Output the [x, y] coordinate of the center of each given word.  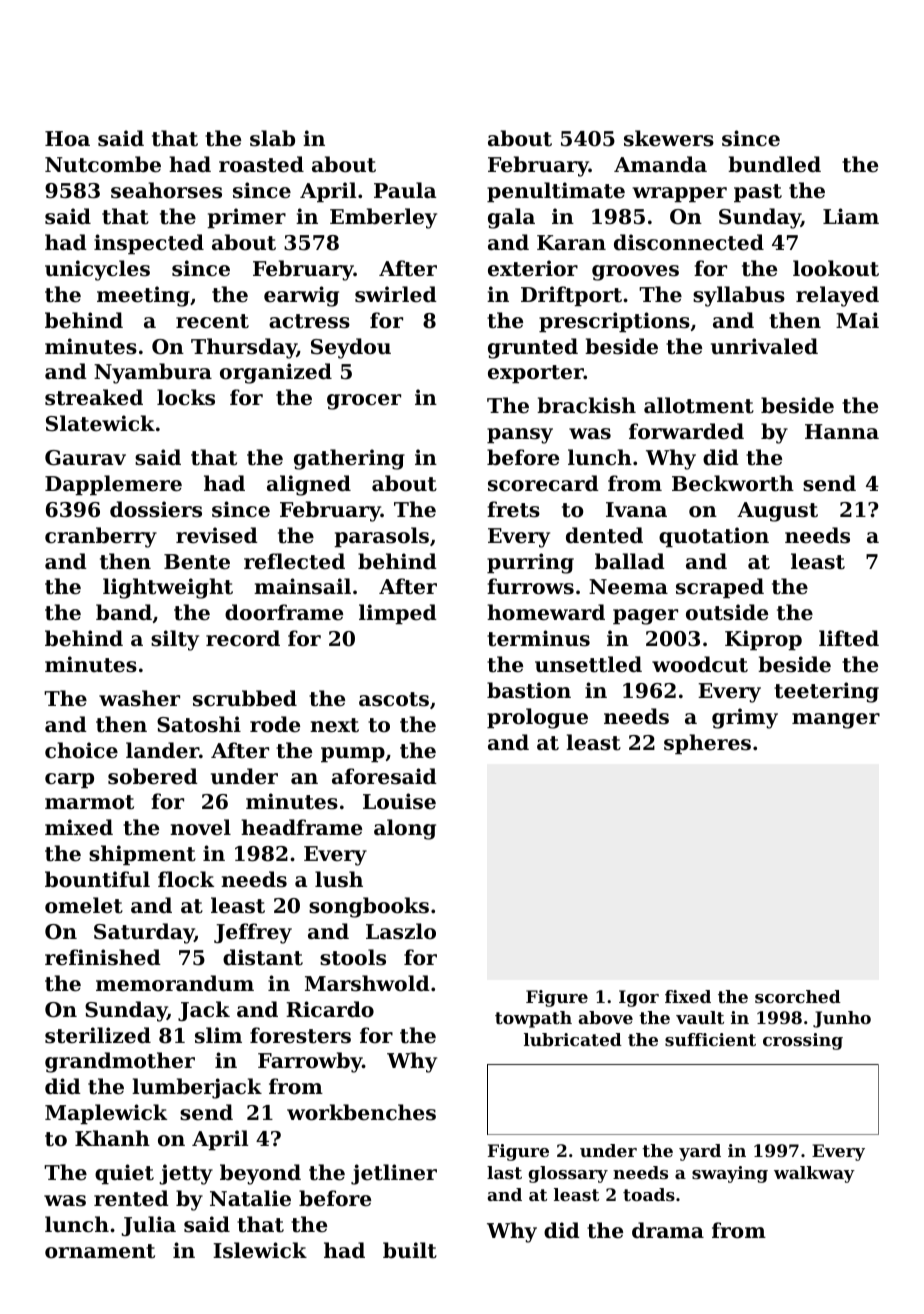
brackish [586, 405]
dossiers [156, 509]
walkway [814, 1174]
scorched [798, 996]
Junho [842, 1019]
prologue [537, 718]
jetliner [394, 1174]
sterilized [98, 1035]
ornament [100, 1251]
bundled [774, 164]
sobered [153, 776]
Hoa [67, 139]
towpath [533, 1019]
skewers [669, 138]
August [777, 512]
